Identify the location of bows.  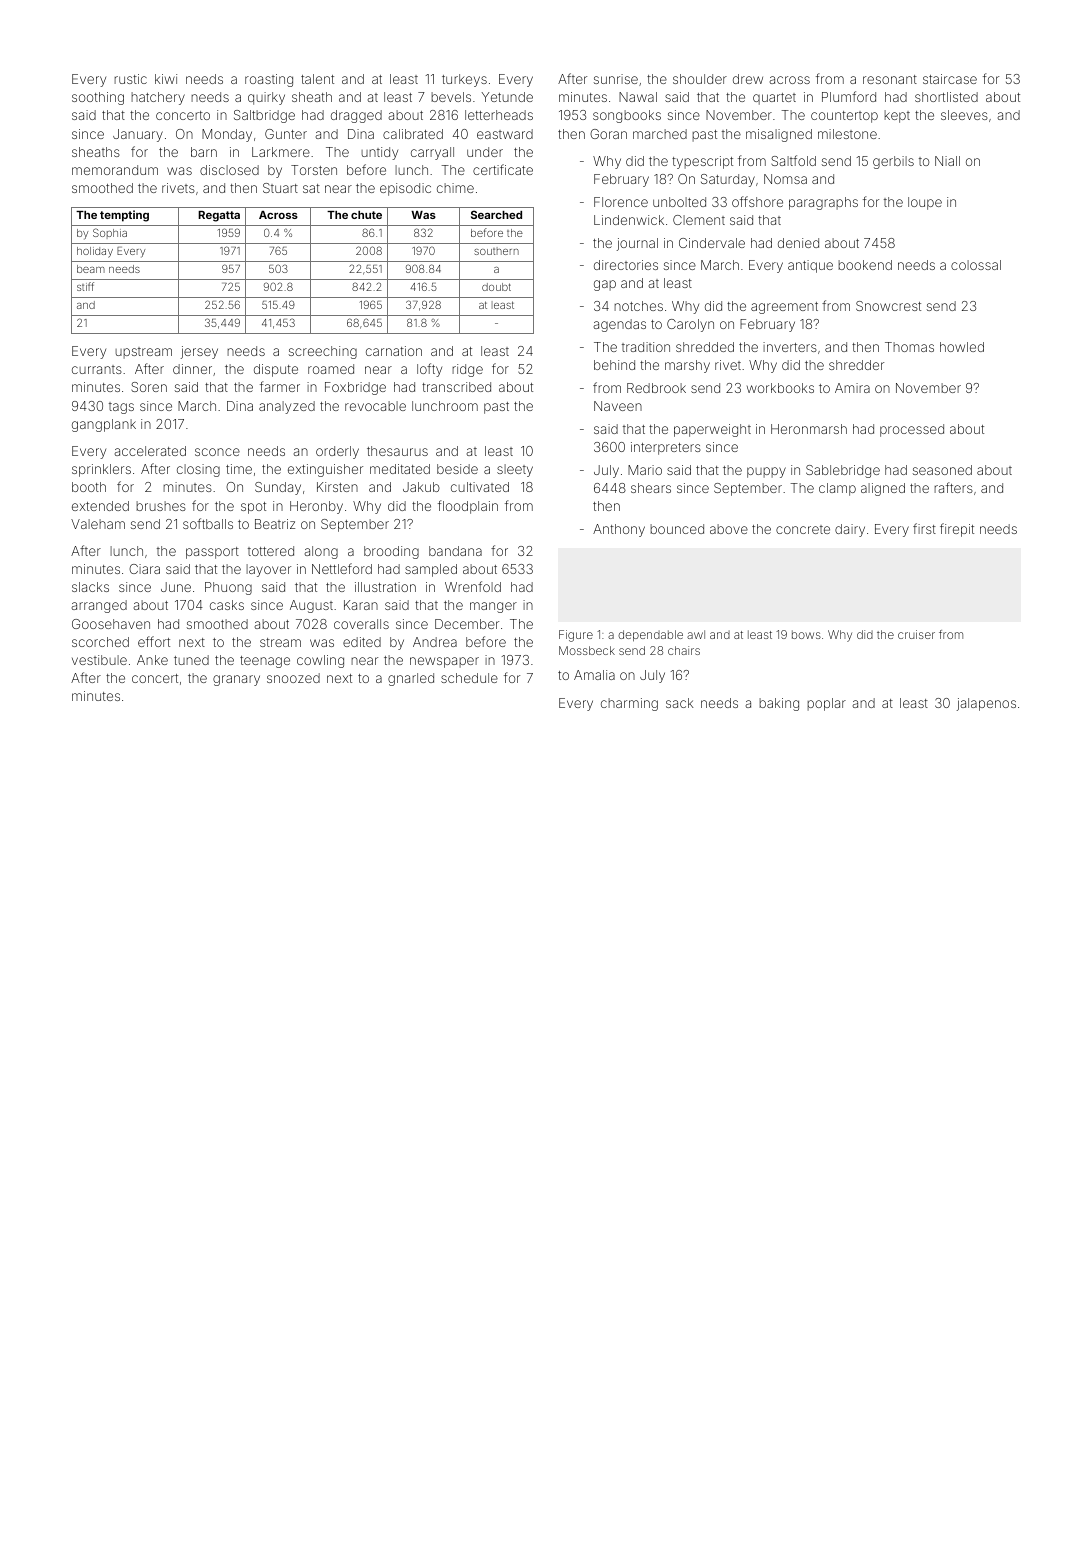
(806, 634).
